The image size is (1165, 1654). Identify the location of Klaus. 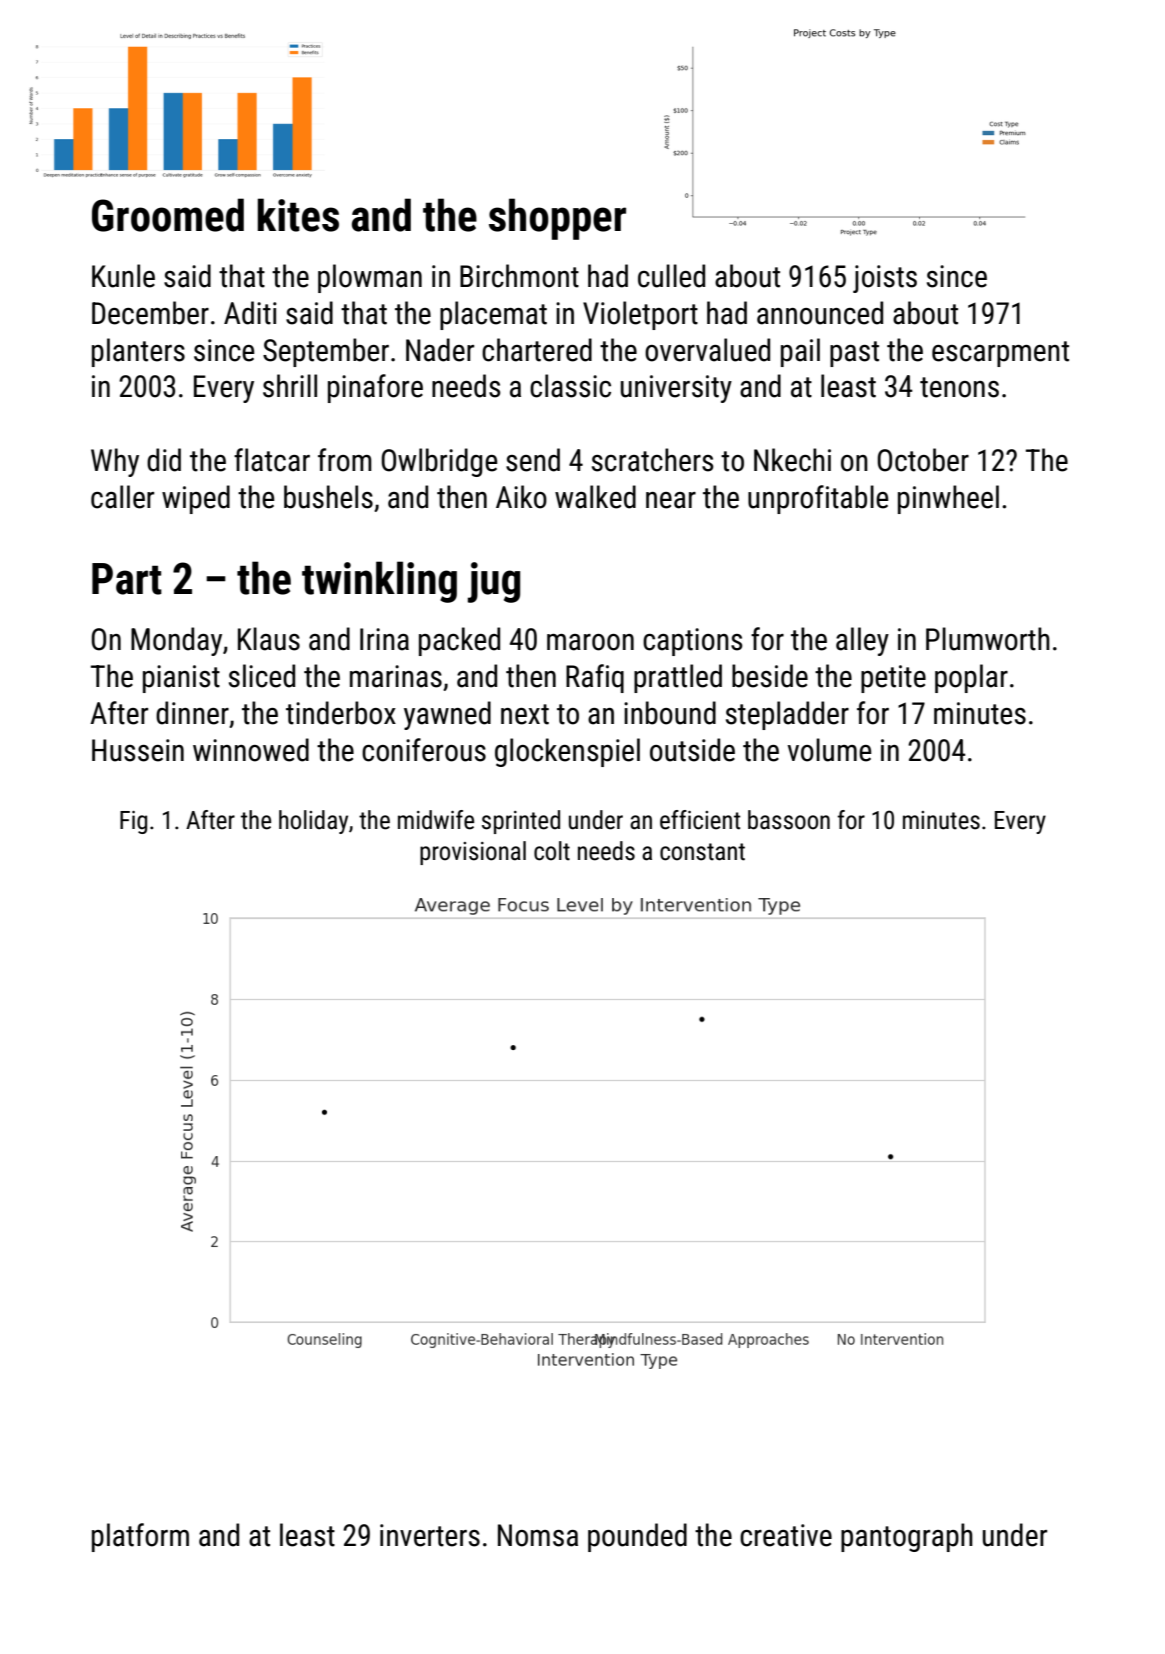
(269, 639).
